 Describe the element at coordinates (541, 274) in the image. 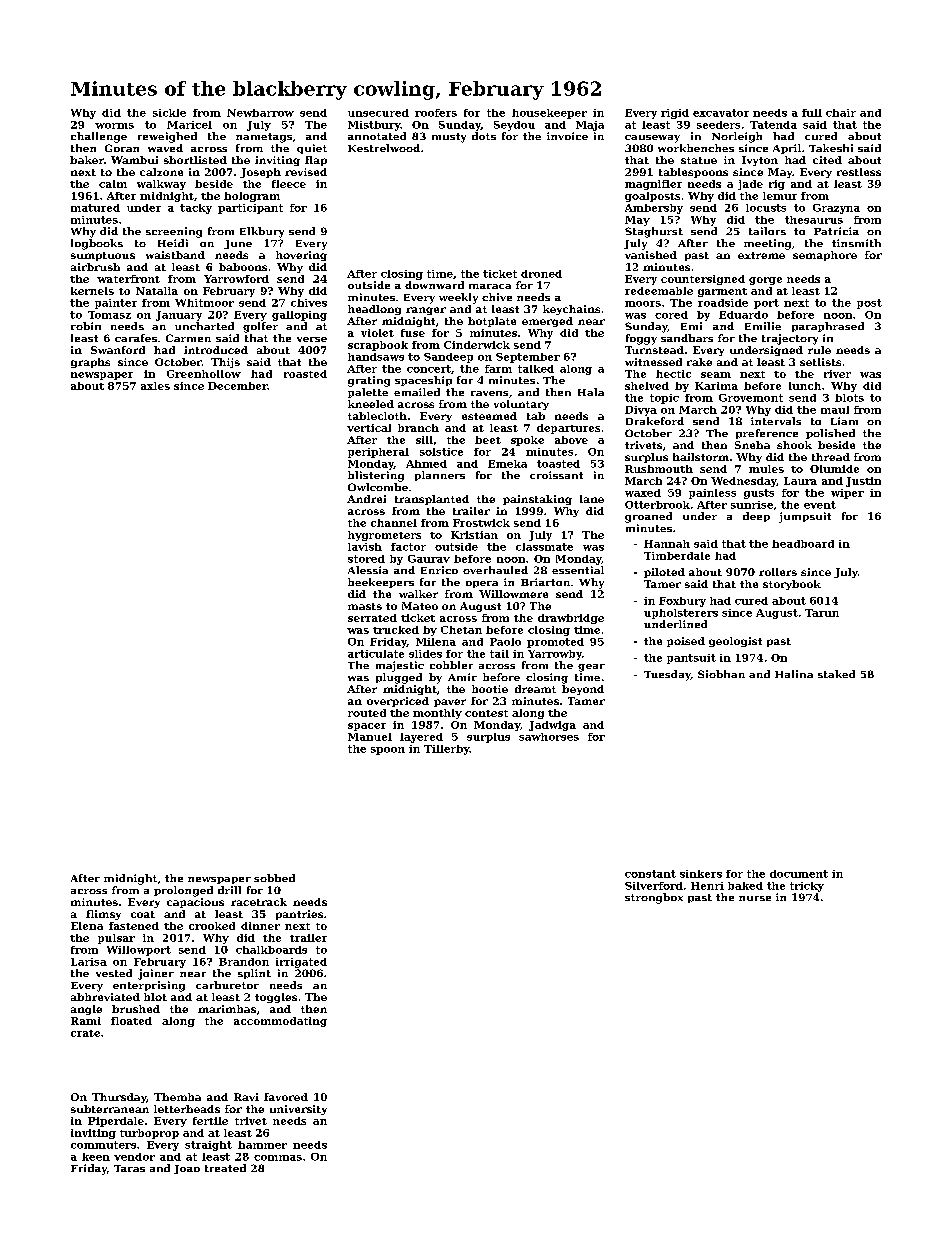

I see `droned` at that location.
